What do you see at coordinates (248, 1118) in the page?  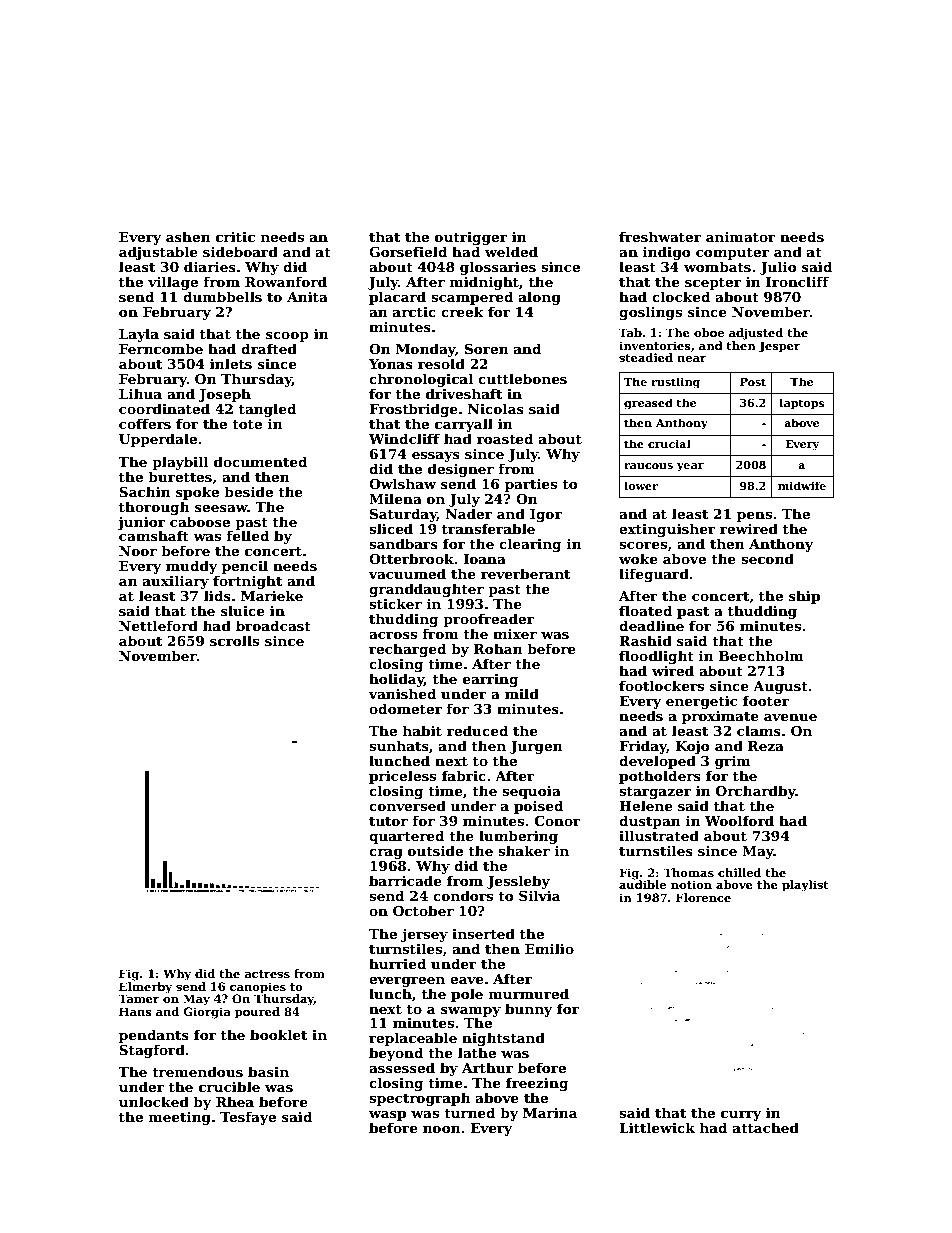 I see `Tesfaye` at bounding box center [248, 1118].
